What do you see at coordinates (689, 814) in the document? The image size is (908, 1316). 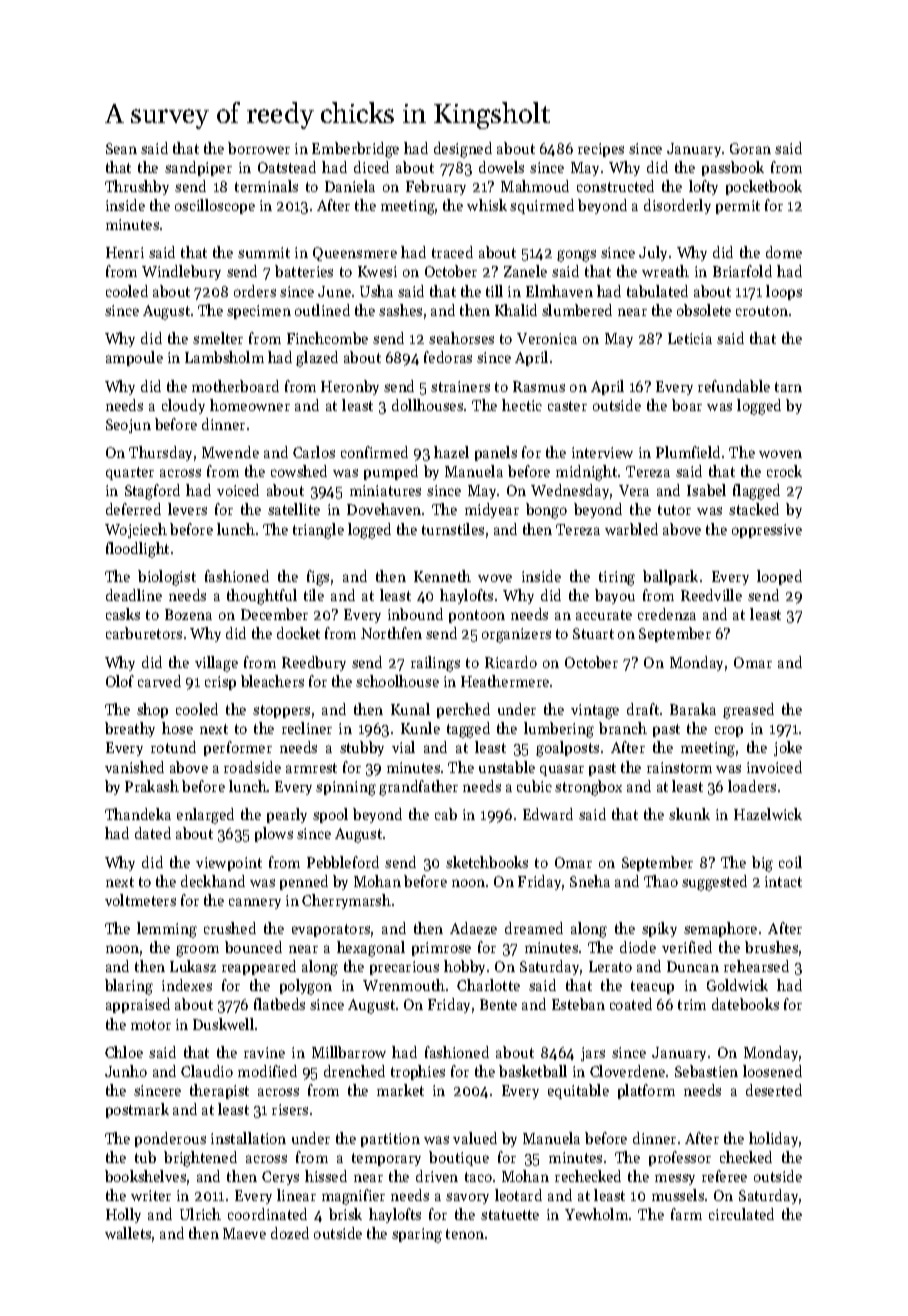 I see `skunk` at bounding box center [689, 814].
